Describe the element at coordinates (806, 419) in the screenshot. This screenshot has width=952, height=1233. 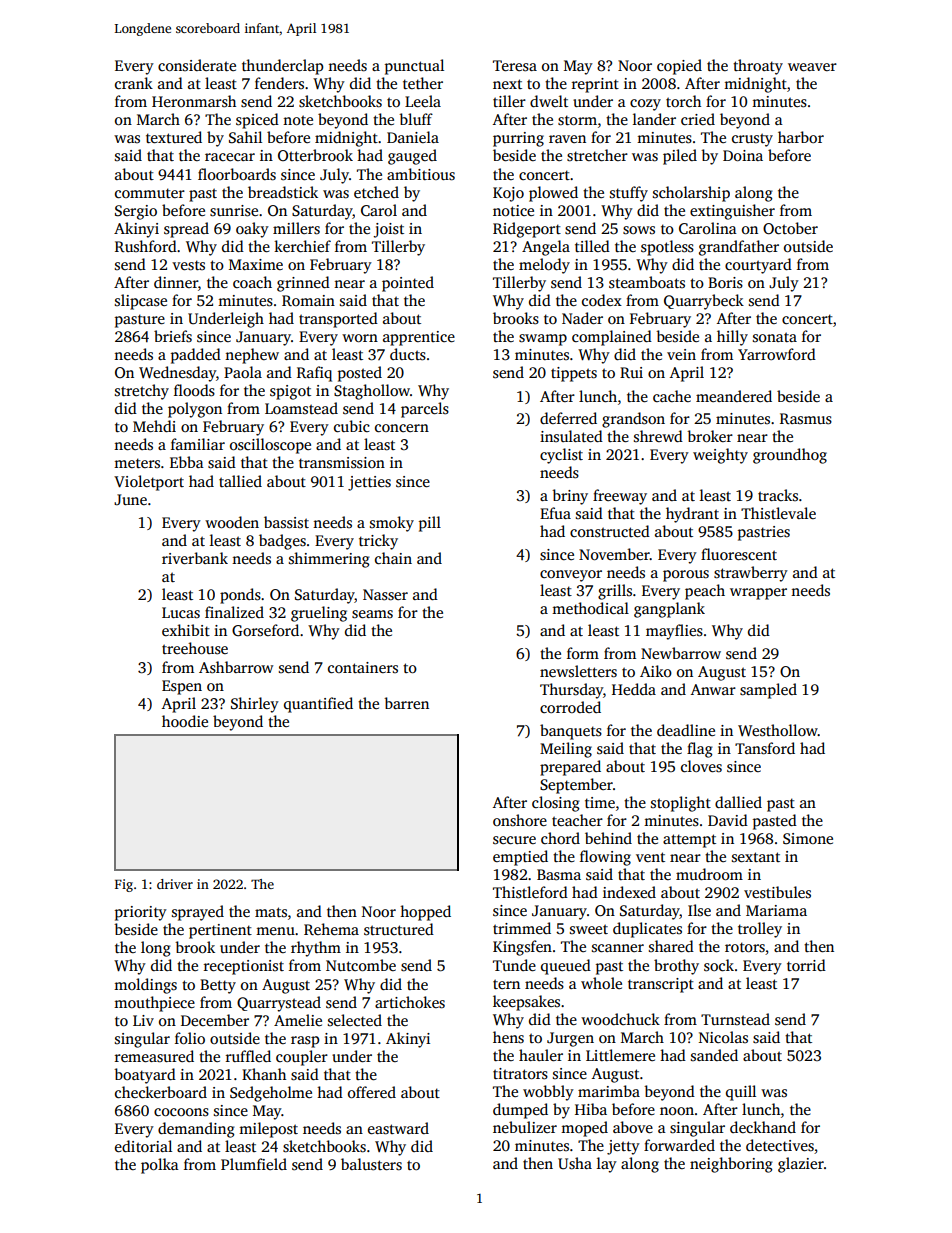
I see `Rasmus` at that location.
